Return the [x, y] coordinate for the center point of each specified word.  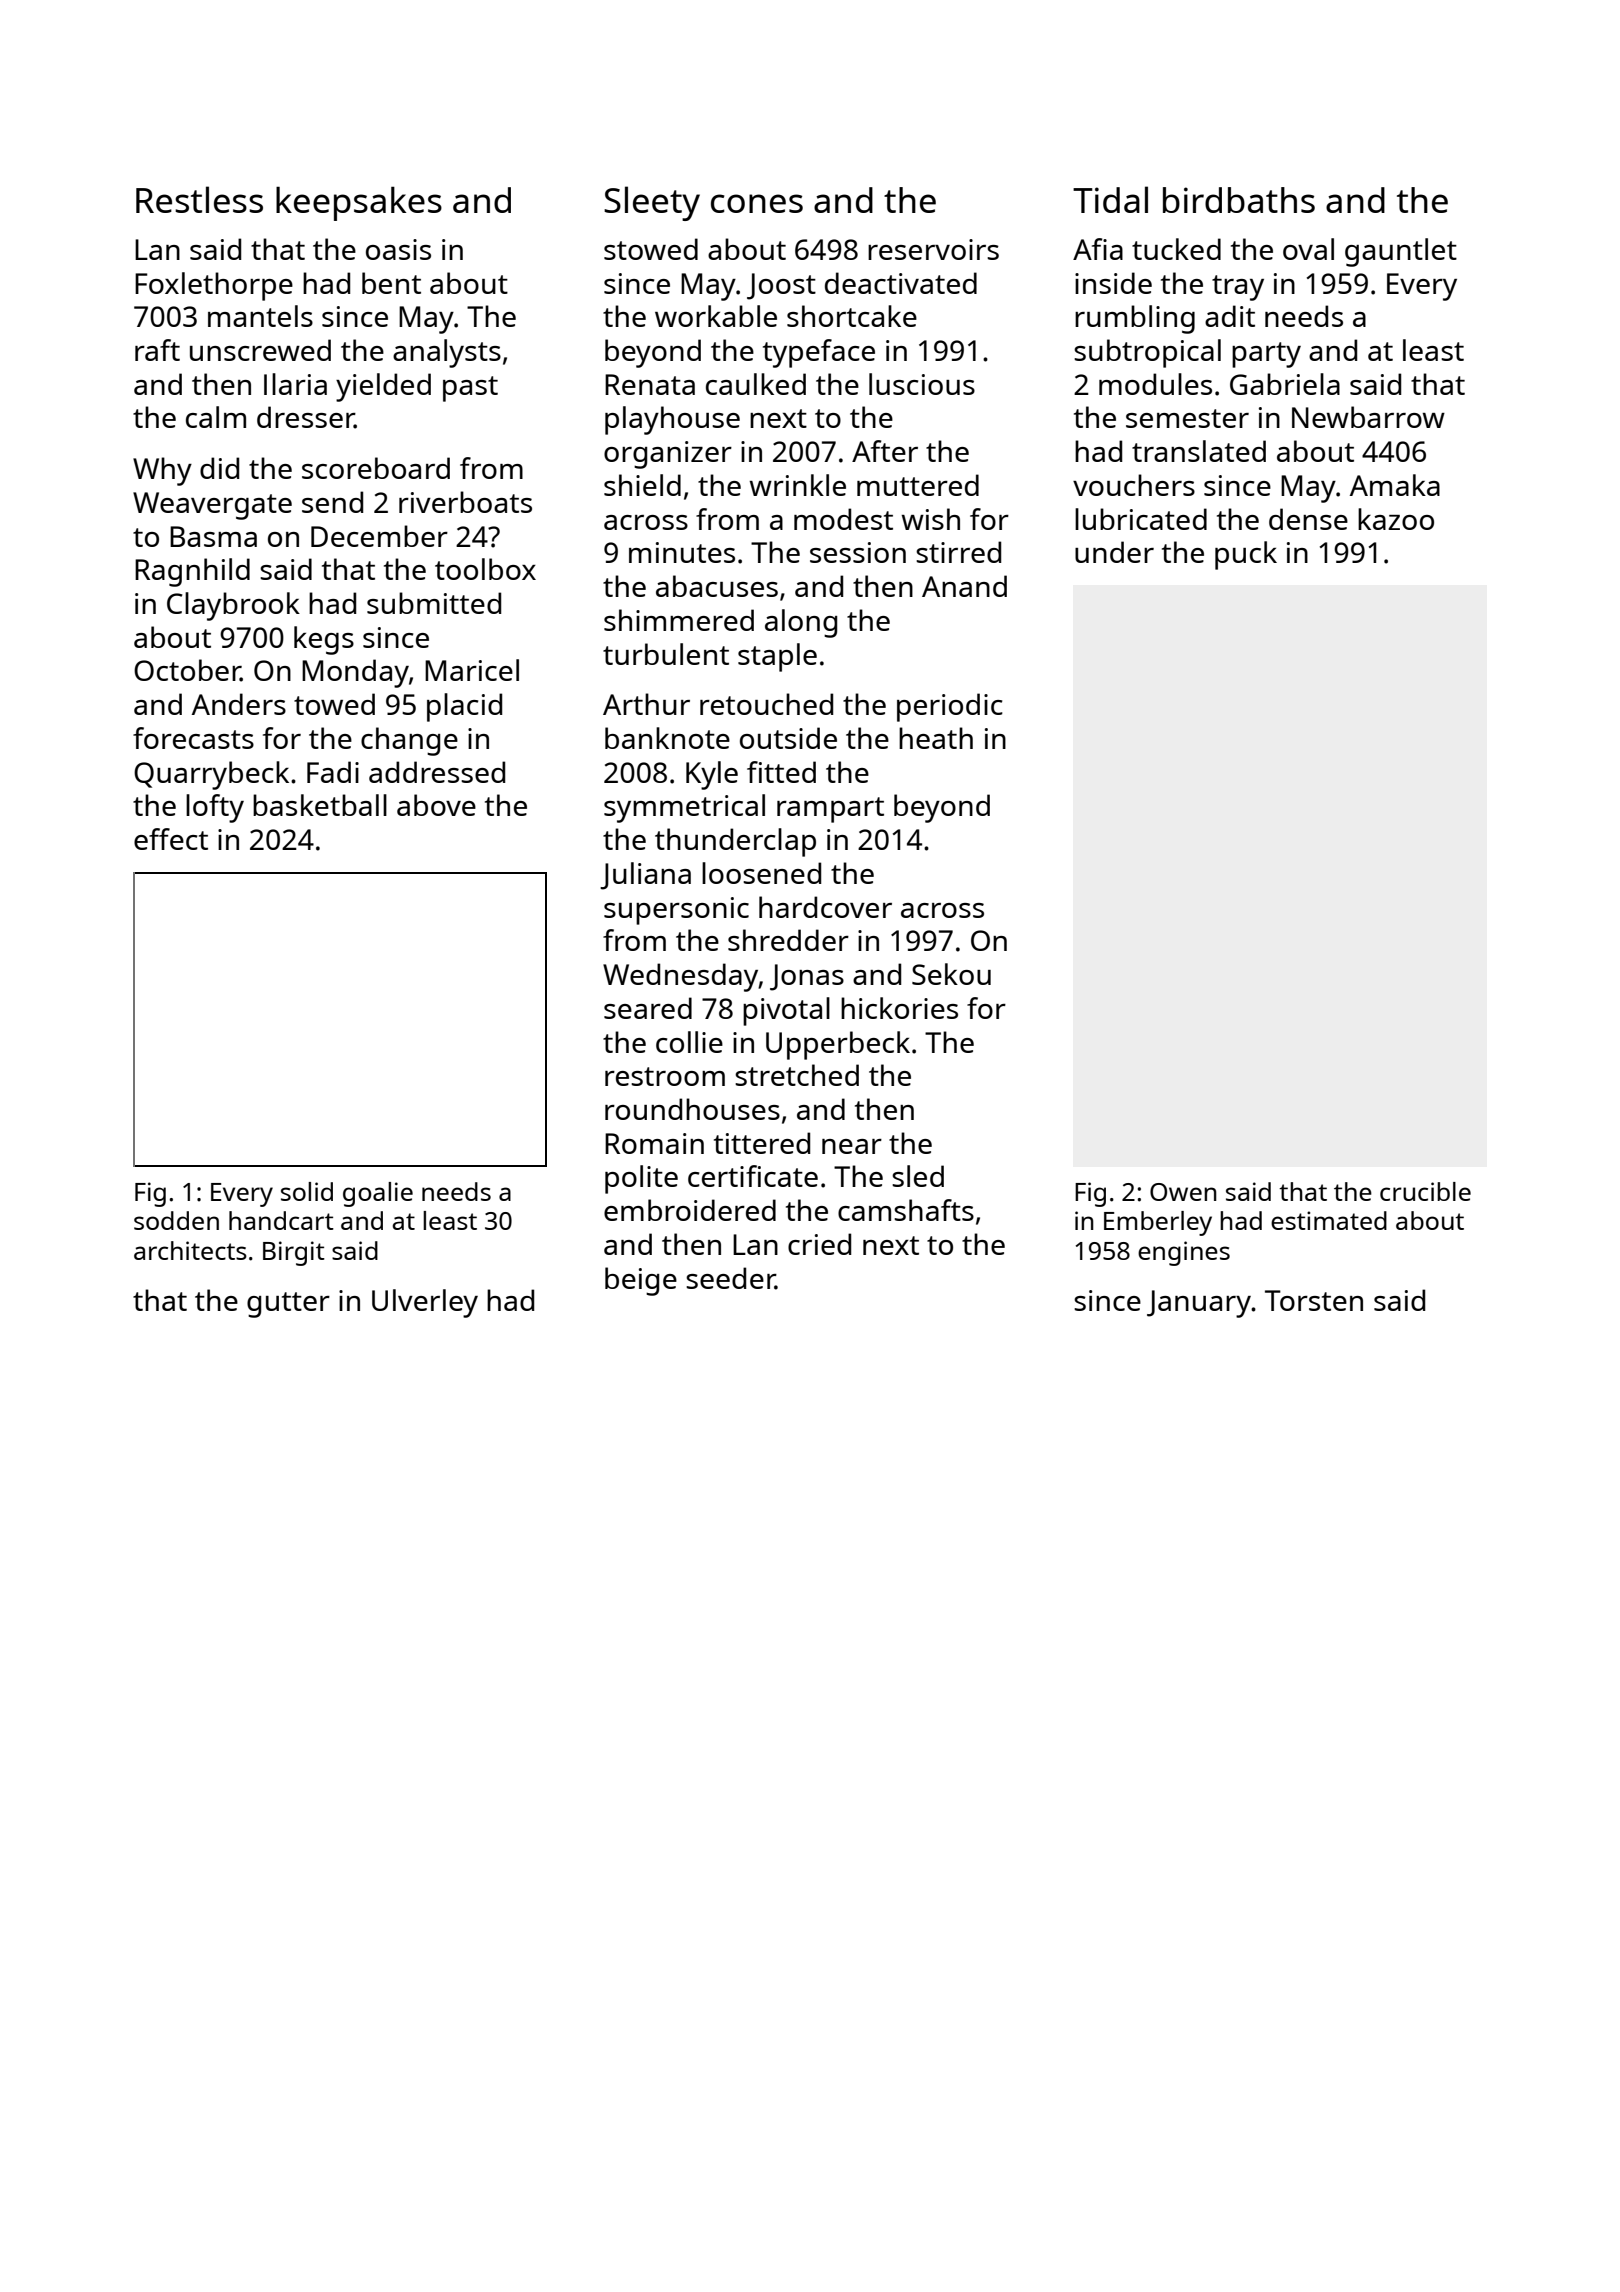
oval [1308, 249]
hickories [899, 1008]
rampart [830, 810]
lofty [215, 808]
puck [1246, 555]
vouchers [1134, 485]
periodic [950, 707]
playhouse [672, 420]
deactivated [901, 283]
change [409, 741]
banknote [667, 738]
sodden [176, 1220]
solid [307, 1191]
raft [157, 350]
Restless [199, 199]
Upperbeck [838, 1045]
